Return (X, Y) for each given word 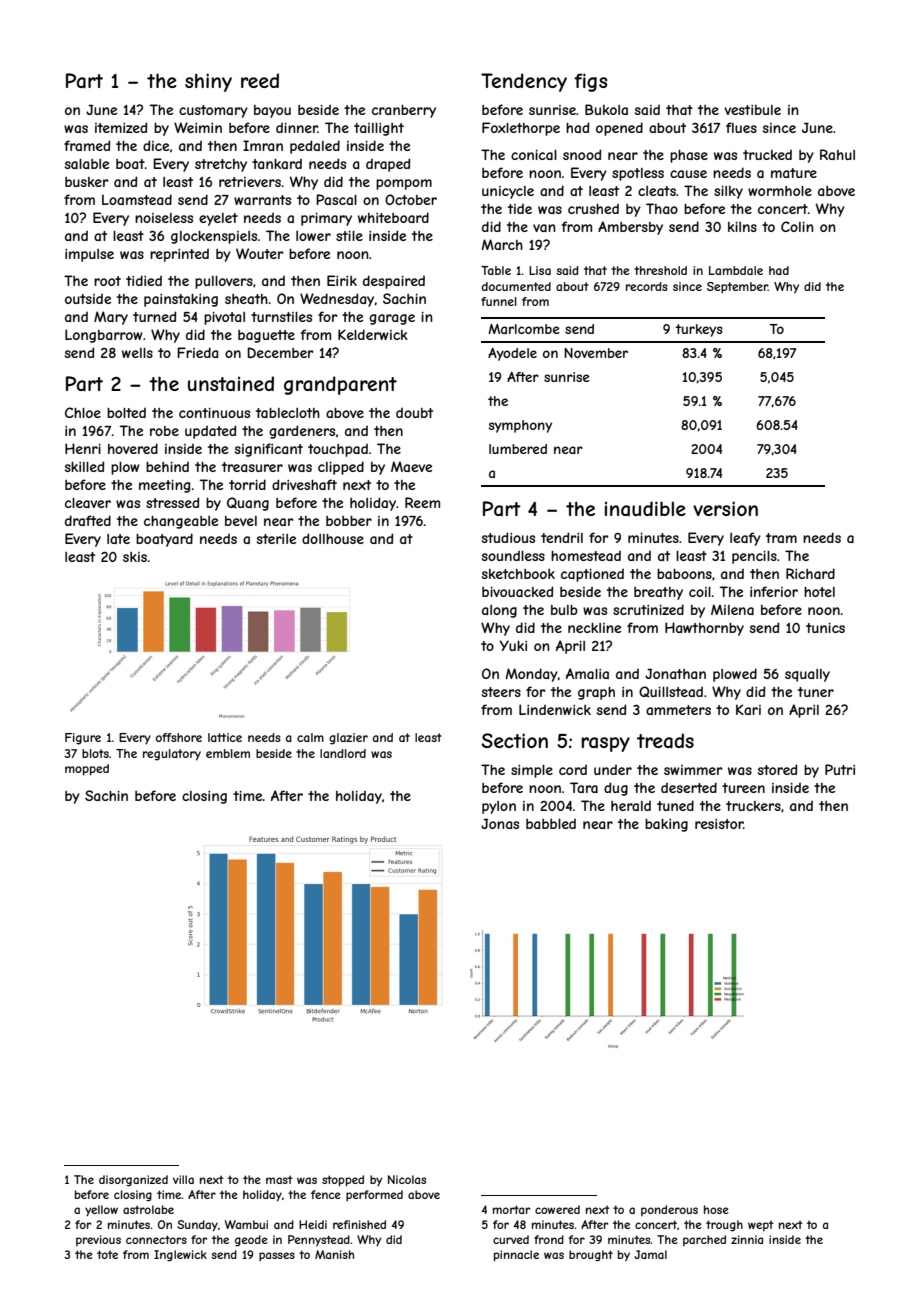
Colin (797, 226)
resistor (719, 824)
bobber (349, 521)
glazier (348, 739)
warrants (262, 200)
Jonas (500, 823)
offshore (179, 737)
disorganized (133, 1180)
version (725, 508)
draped (388, 165)
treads (665, 741)
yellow (101, 1210)
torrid (247, 484)
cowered (557, 1209)
